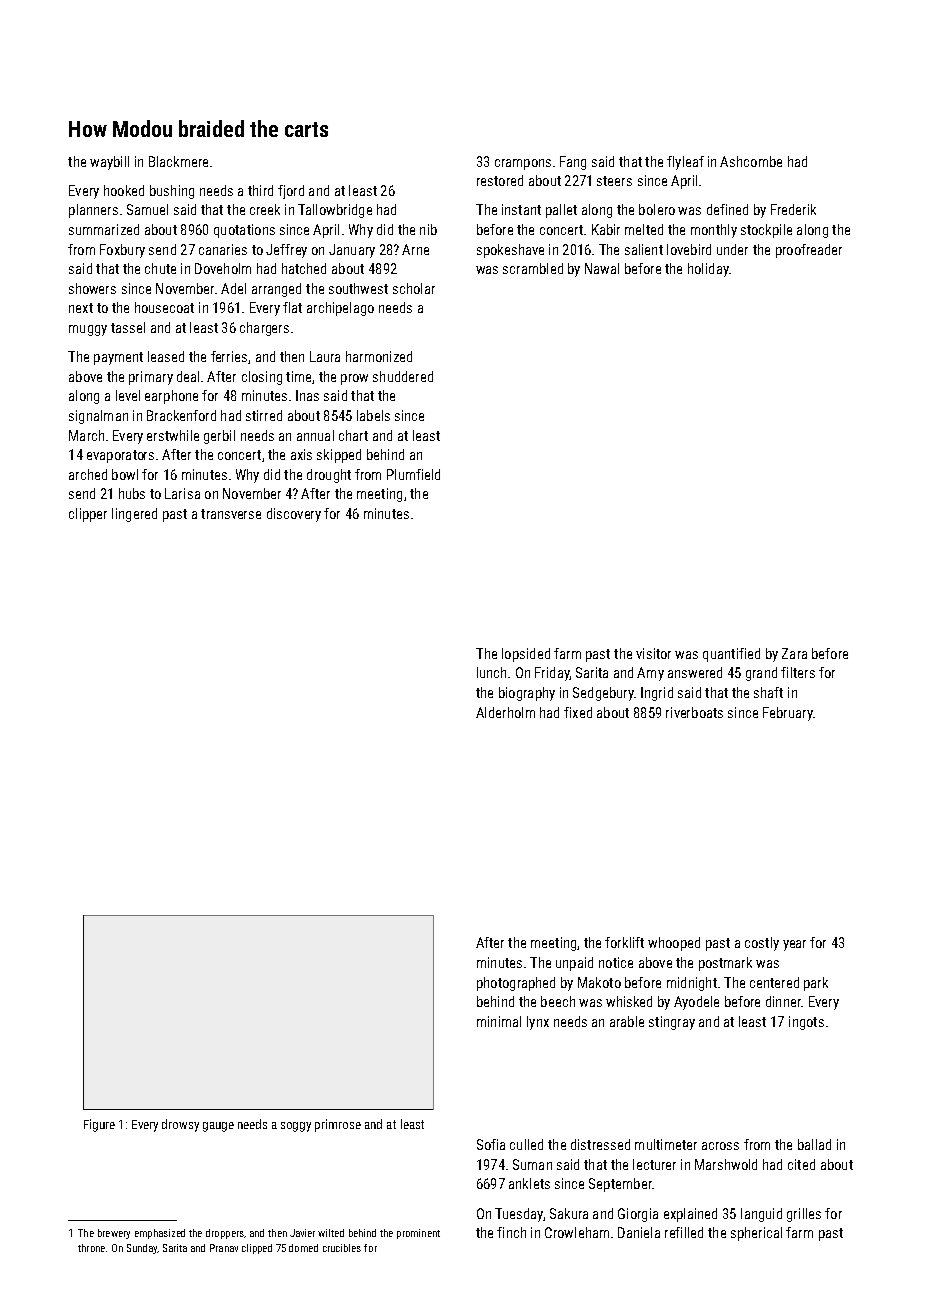  What do you see at coordinates (491, 672) in the page?
I see `lunch` at bounding box center [491, 672].
